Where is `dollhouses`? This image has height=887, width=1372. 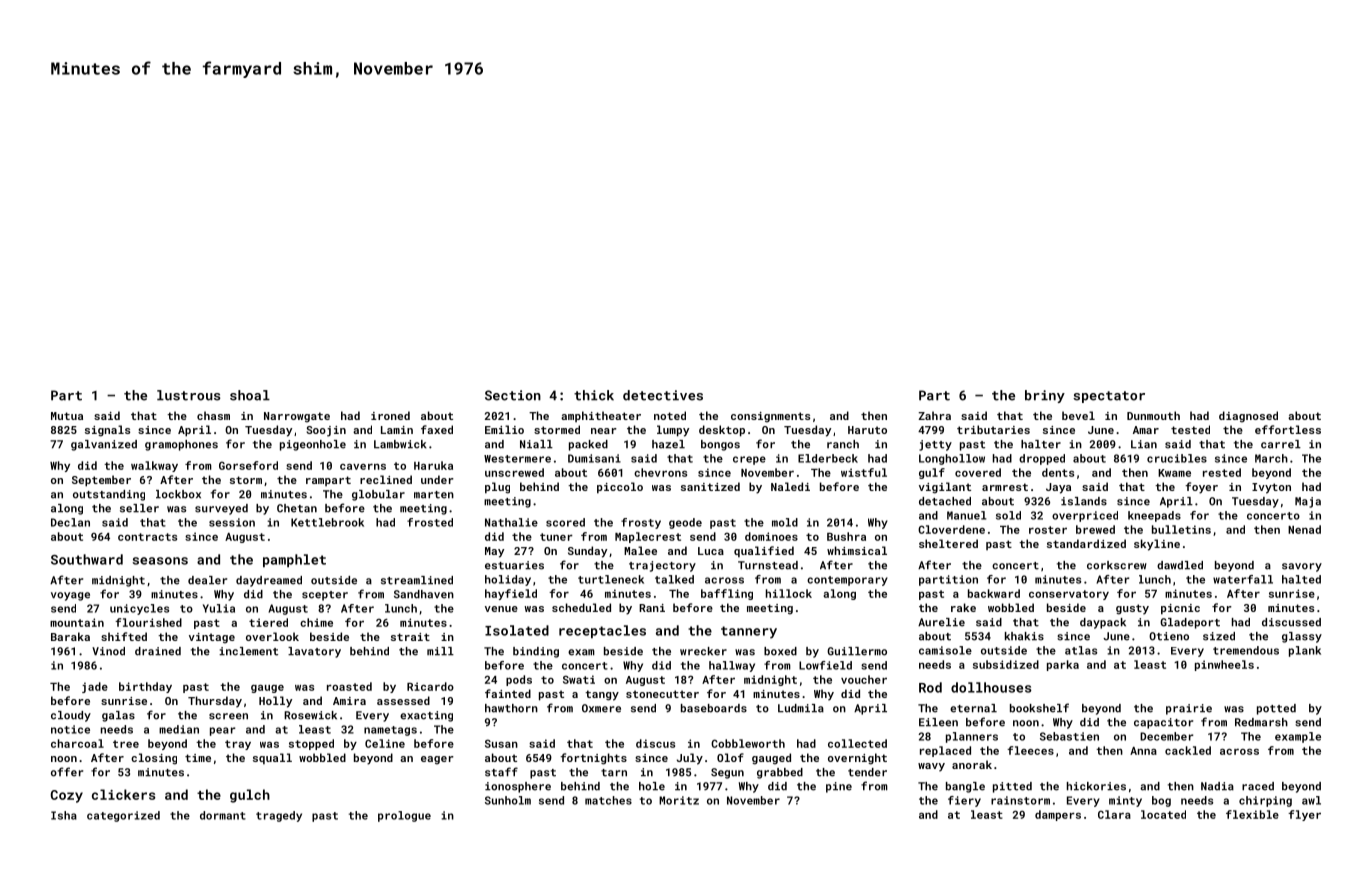 dollhouses is located at coordinates (991, 687).
